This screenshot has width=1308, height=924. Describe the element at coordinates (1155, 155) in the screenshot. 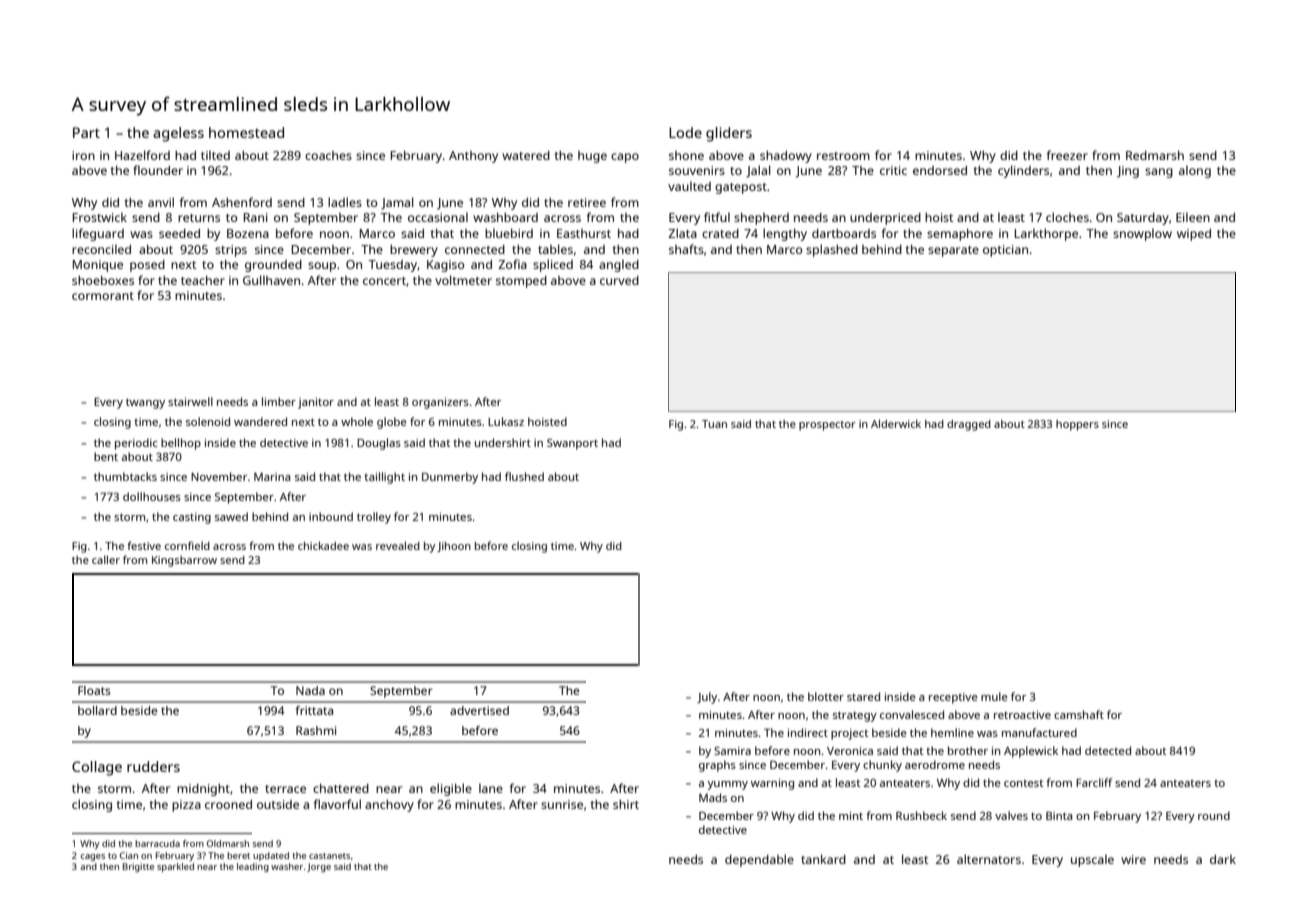

I see `Redmarsh` at that location.
